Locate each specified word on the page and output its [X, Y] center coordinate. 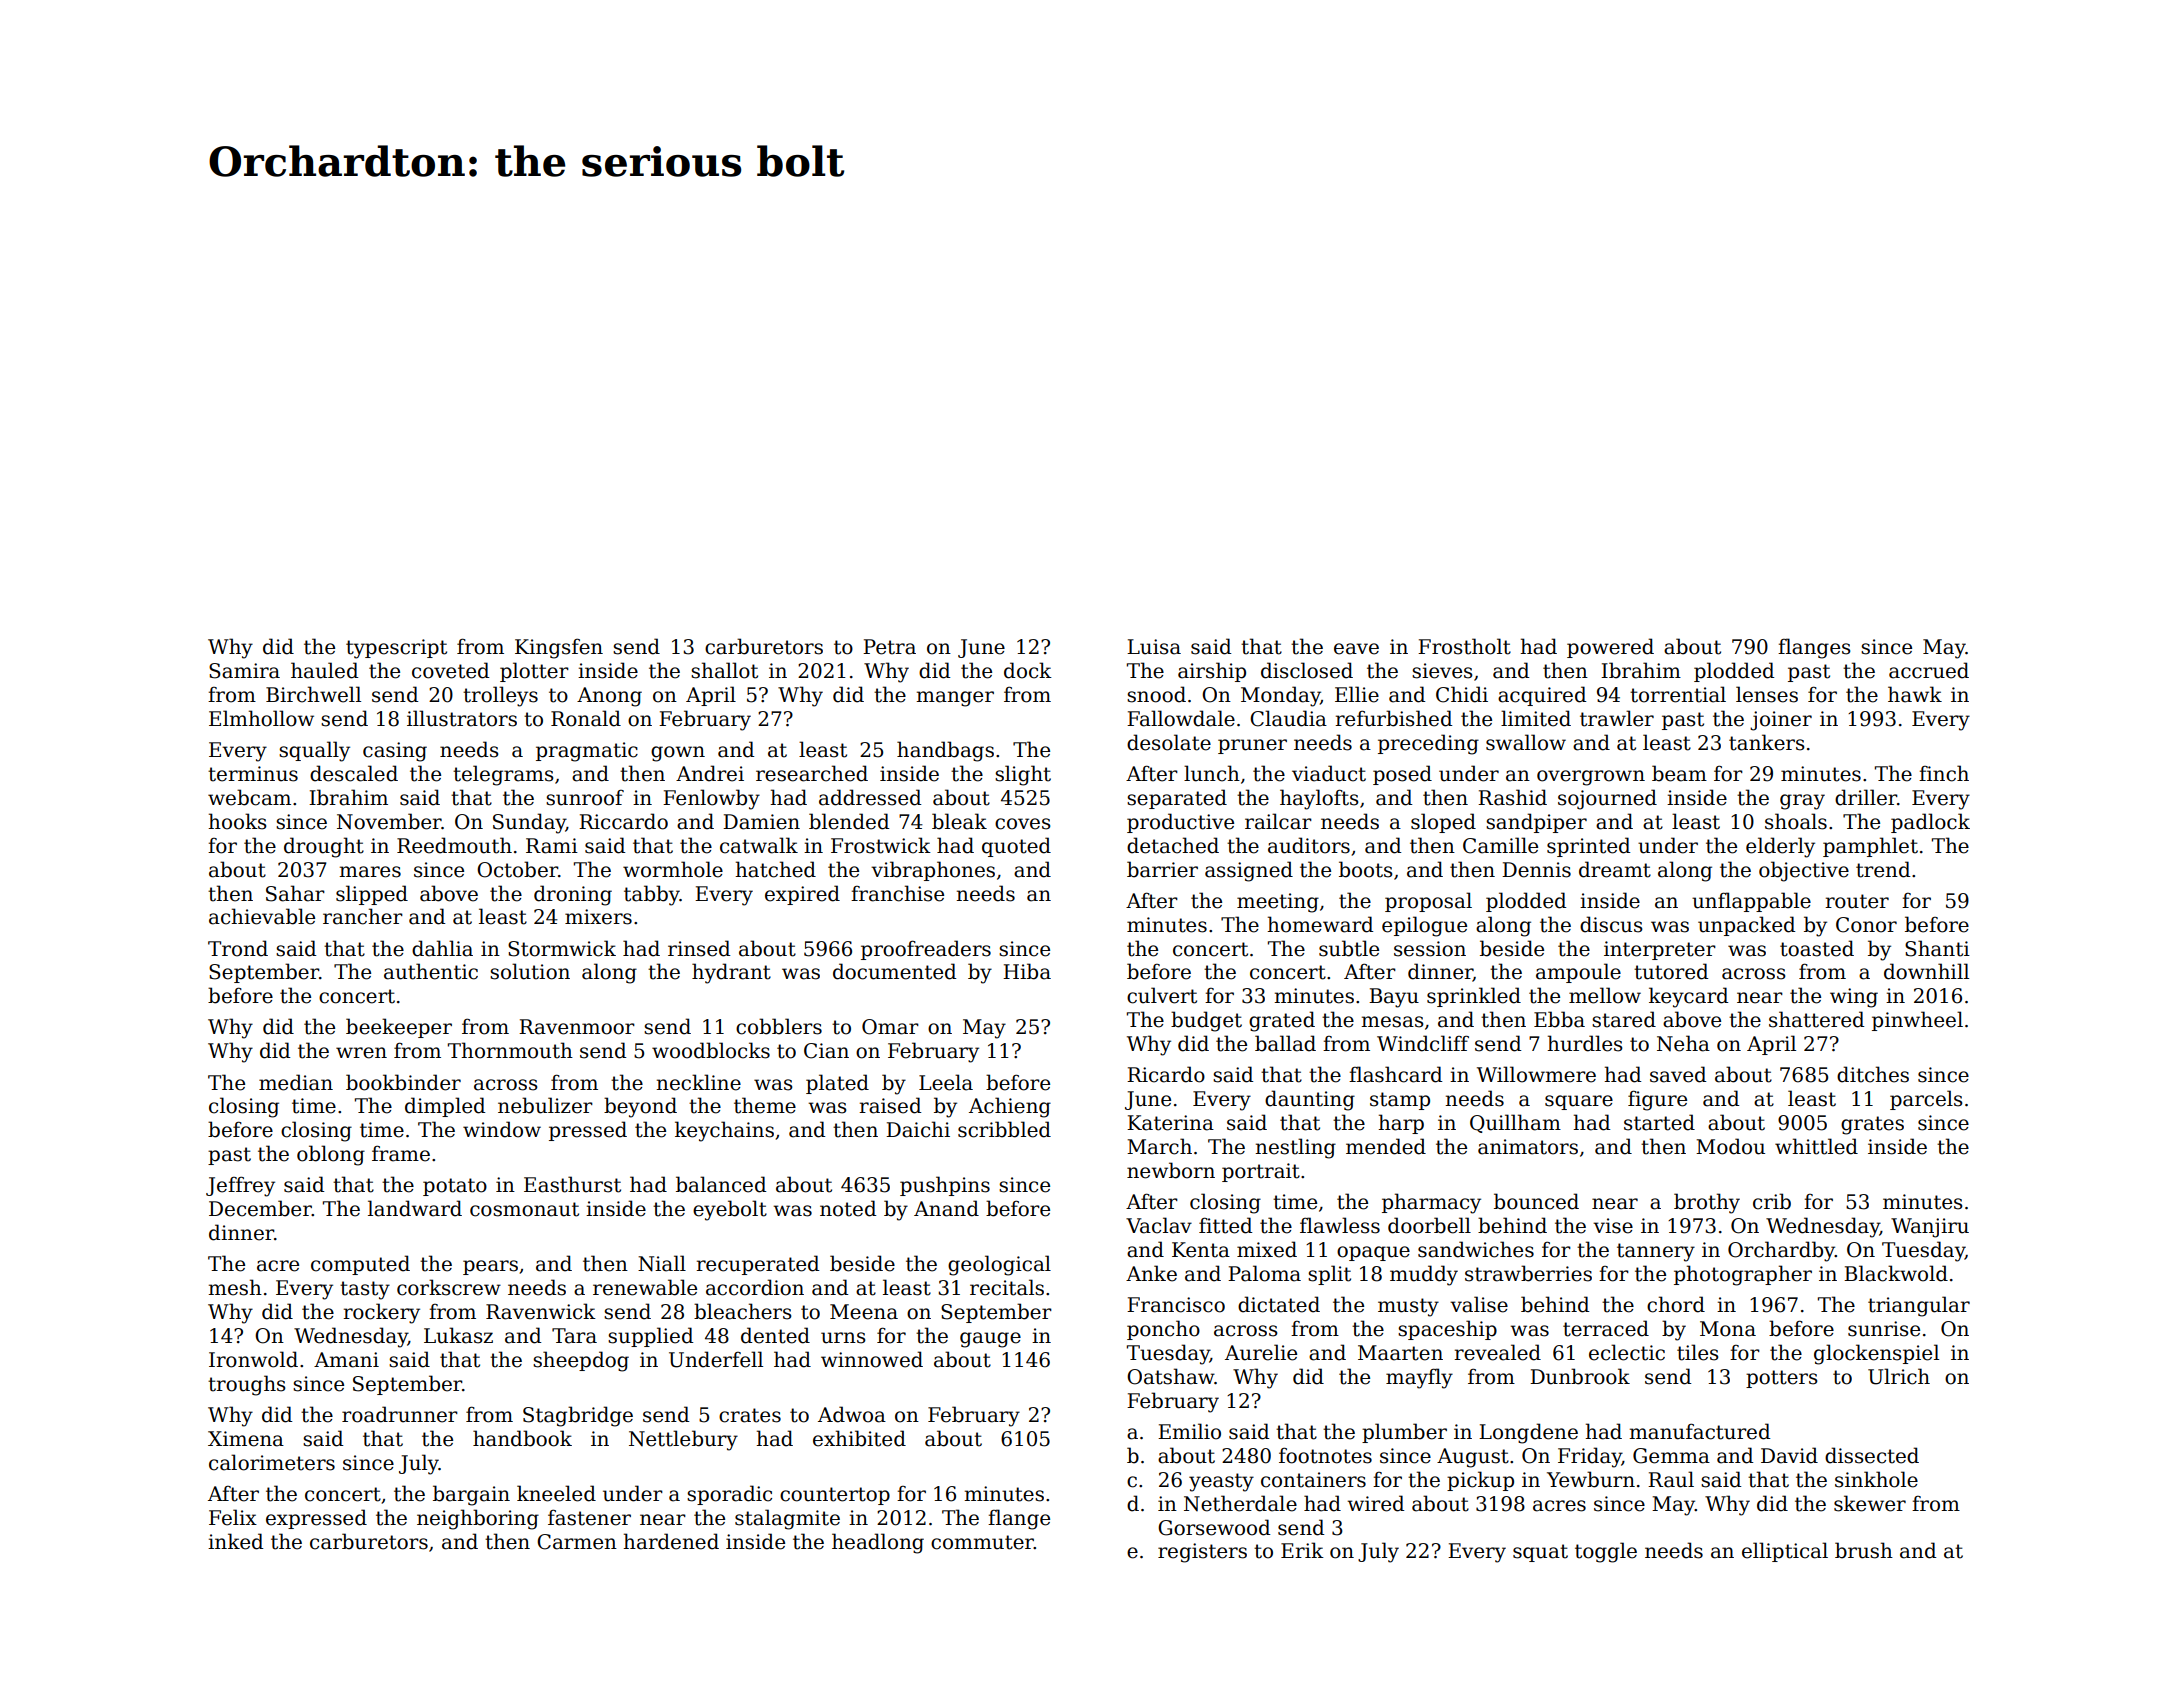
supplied [650, 1337]
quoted [1016, 847]
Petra [889, 647]
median [296, 1082]
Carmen [577, 1542]
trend [1883, 869]
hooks [237, 821]
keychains [724, 1131]
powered [1610, 648]
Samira [244, 671]
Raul [1671, 1479]
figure [1657, 1100]
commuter [982, 1542]
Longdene [1528, 1433]
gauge [990, 1340]
